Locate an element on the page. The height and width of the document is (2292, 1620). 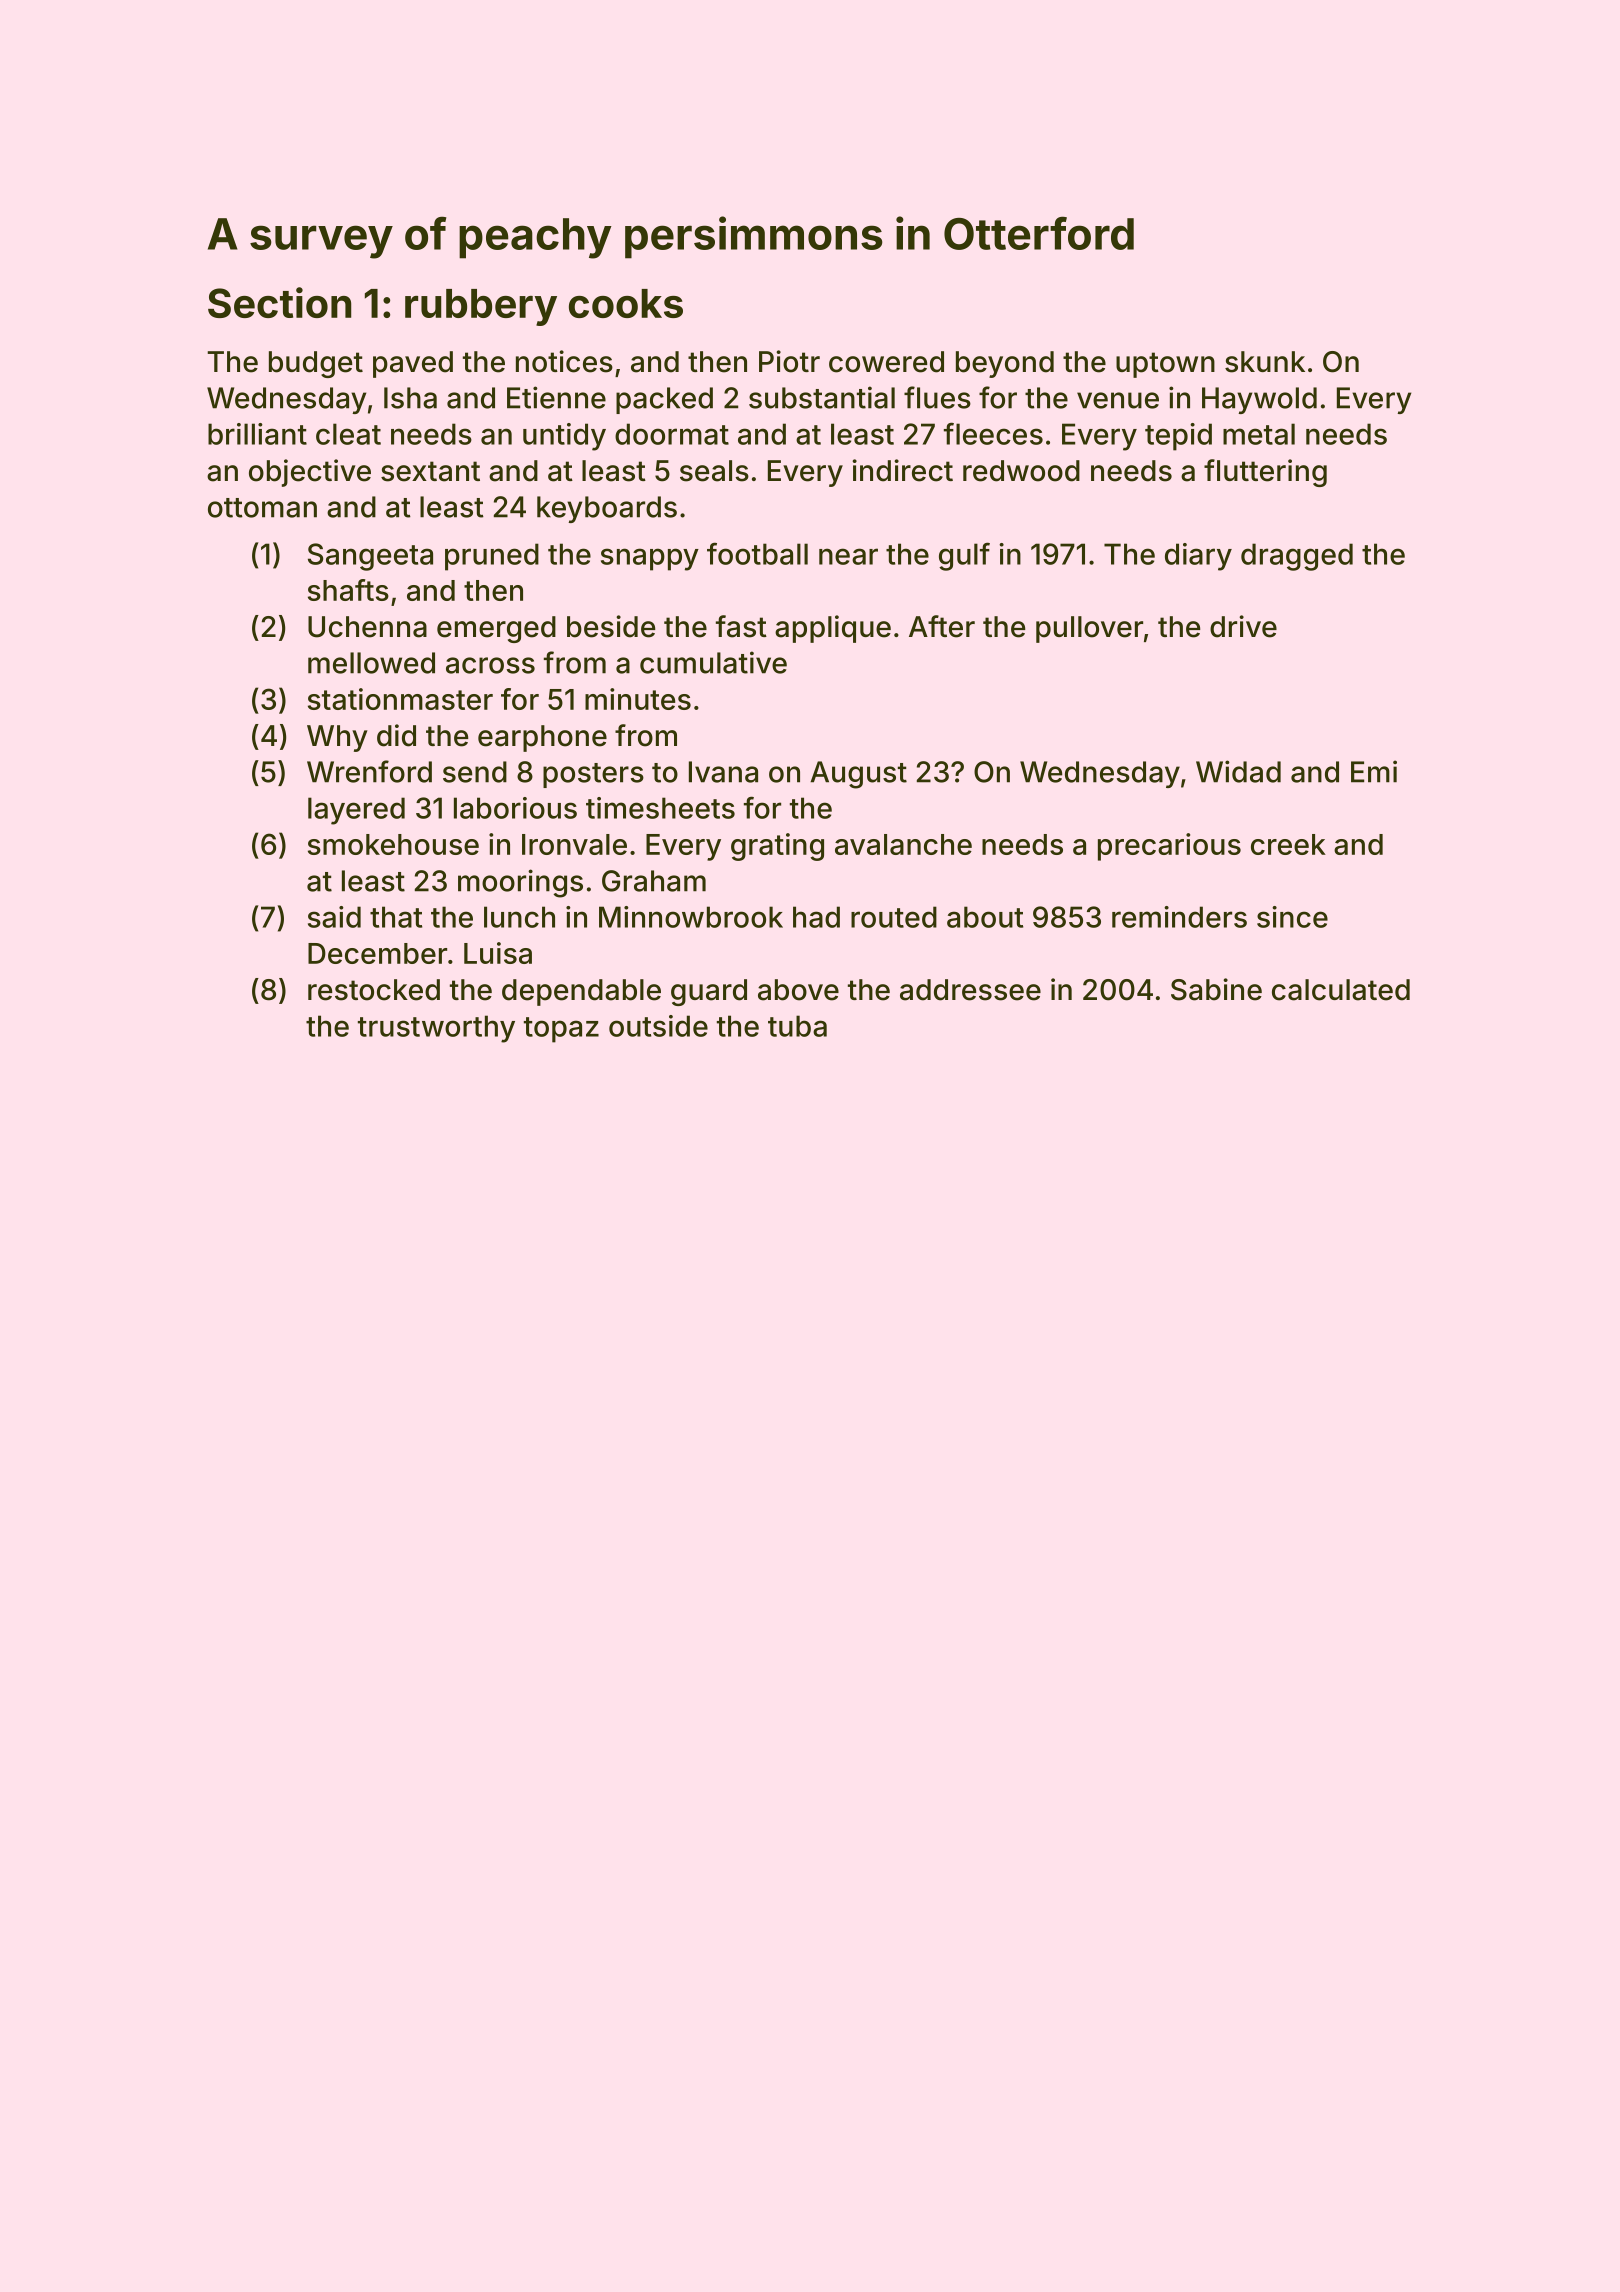
said is located at coordinates (334, 917).
